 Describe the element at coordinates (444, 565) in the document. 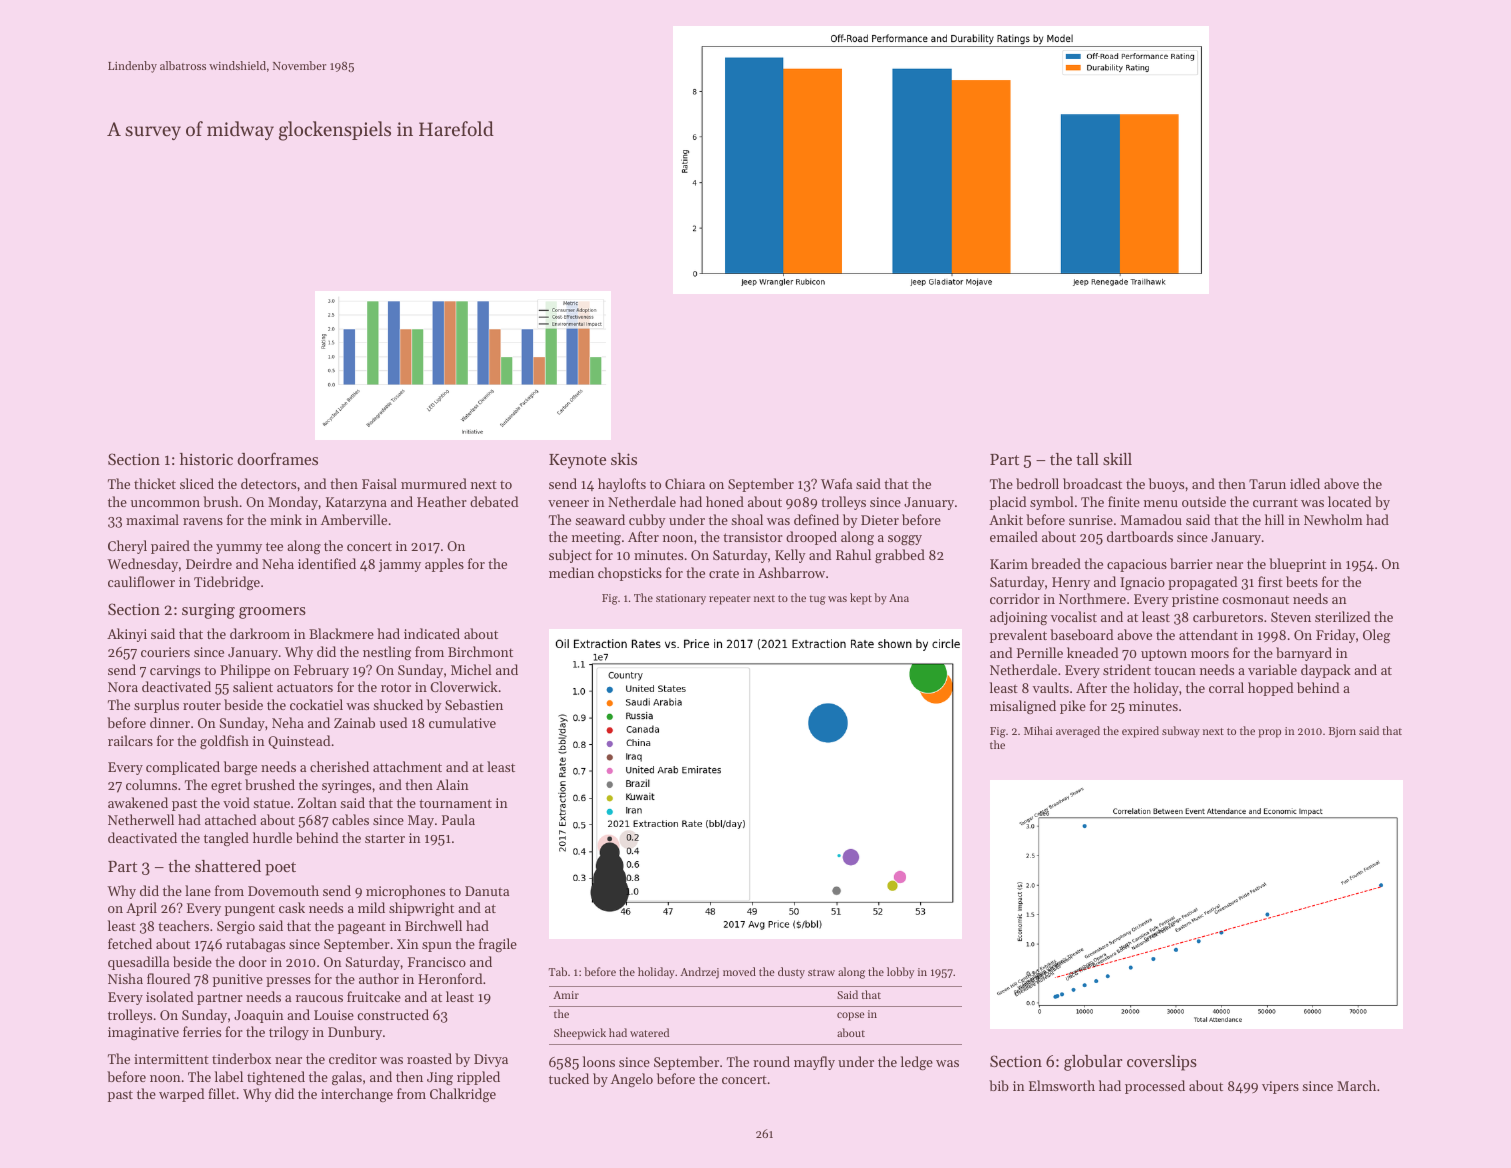

I see `apples` at that location.
